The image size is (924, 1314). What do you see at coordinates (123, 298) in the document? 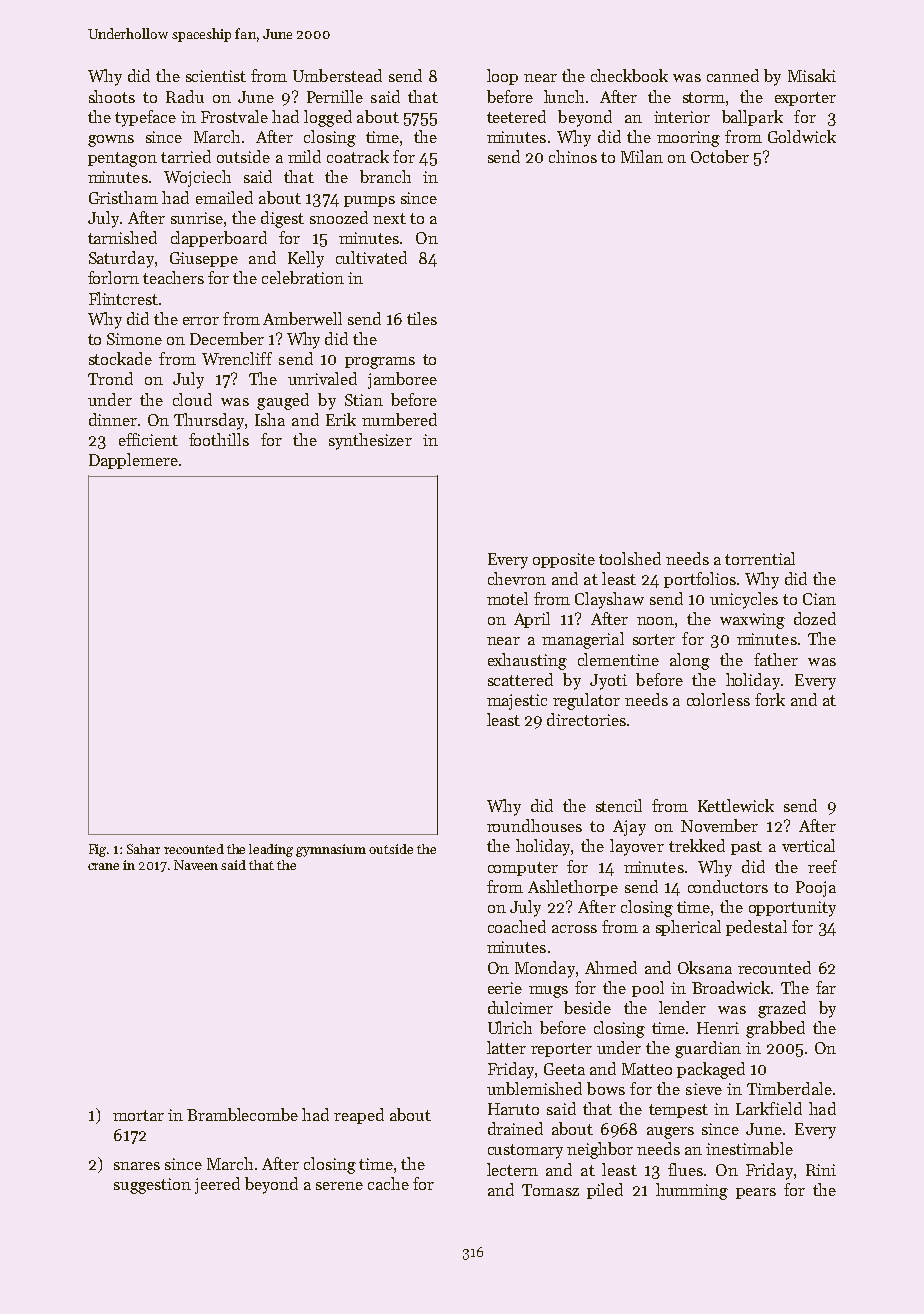
I see `Flintcrest` at bounding box center [123, 298].
